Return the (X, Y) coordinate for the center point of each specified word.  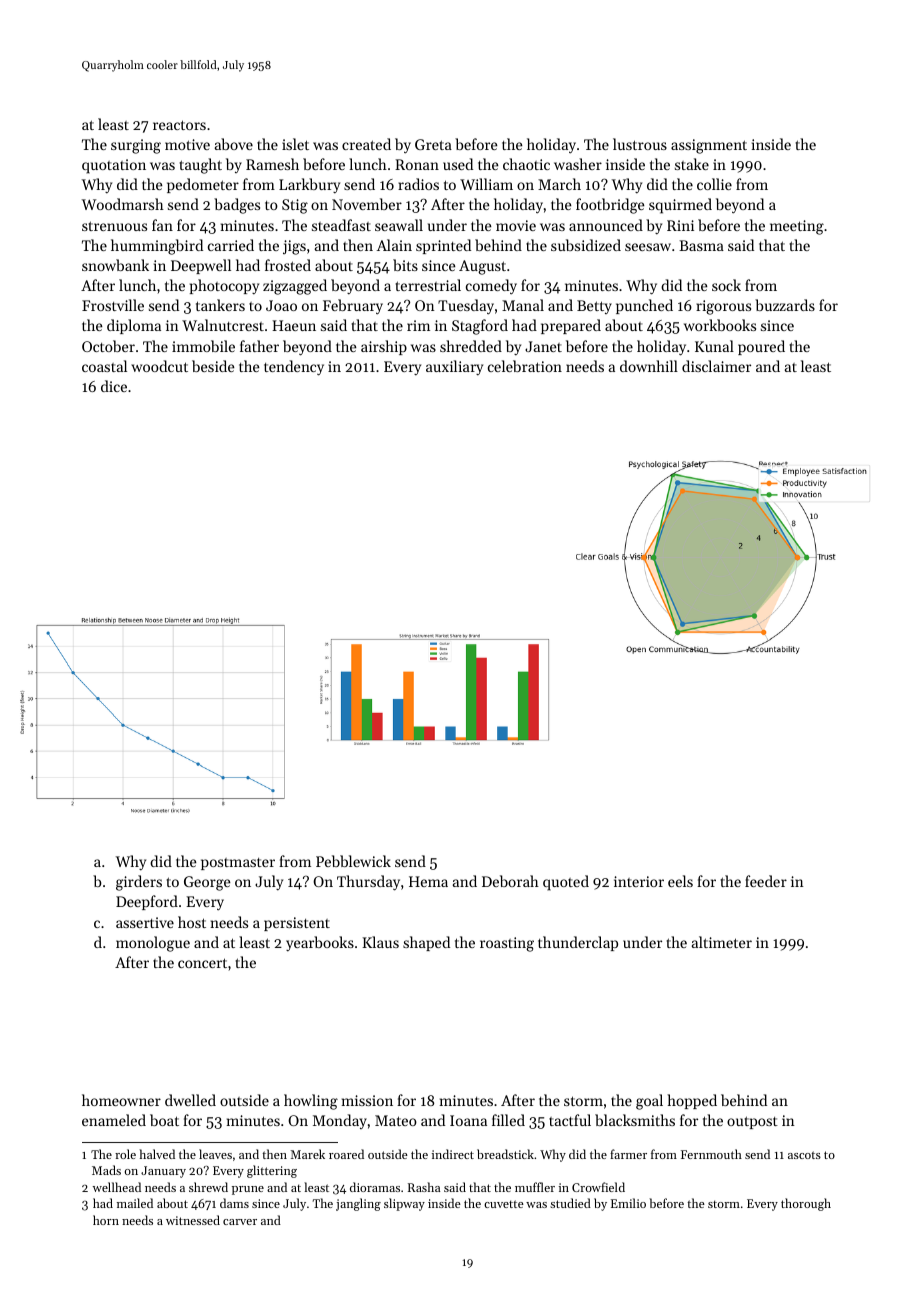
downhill (649, 366)
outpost (752, 1122)
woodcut (159, 366)
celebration (525, 366)
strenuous (114, 226)
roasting (507, 944)
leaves (215, 1154)
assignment (709, 146)
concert (202, 963)
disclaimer (716, 366)
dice (114, 386)
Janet (543, 346)
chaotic (526, 164)
